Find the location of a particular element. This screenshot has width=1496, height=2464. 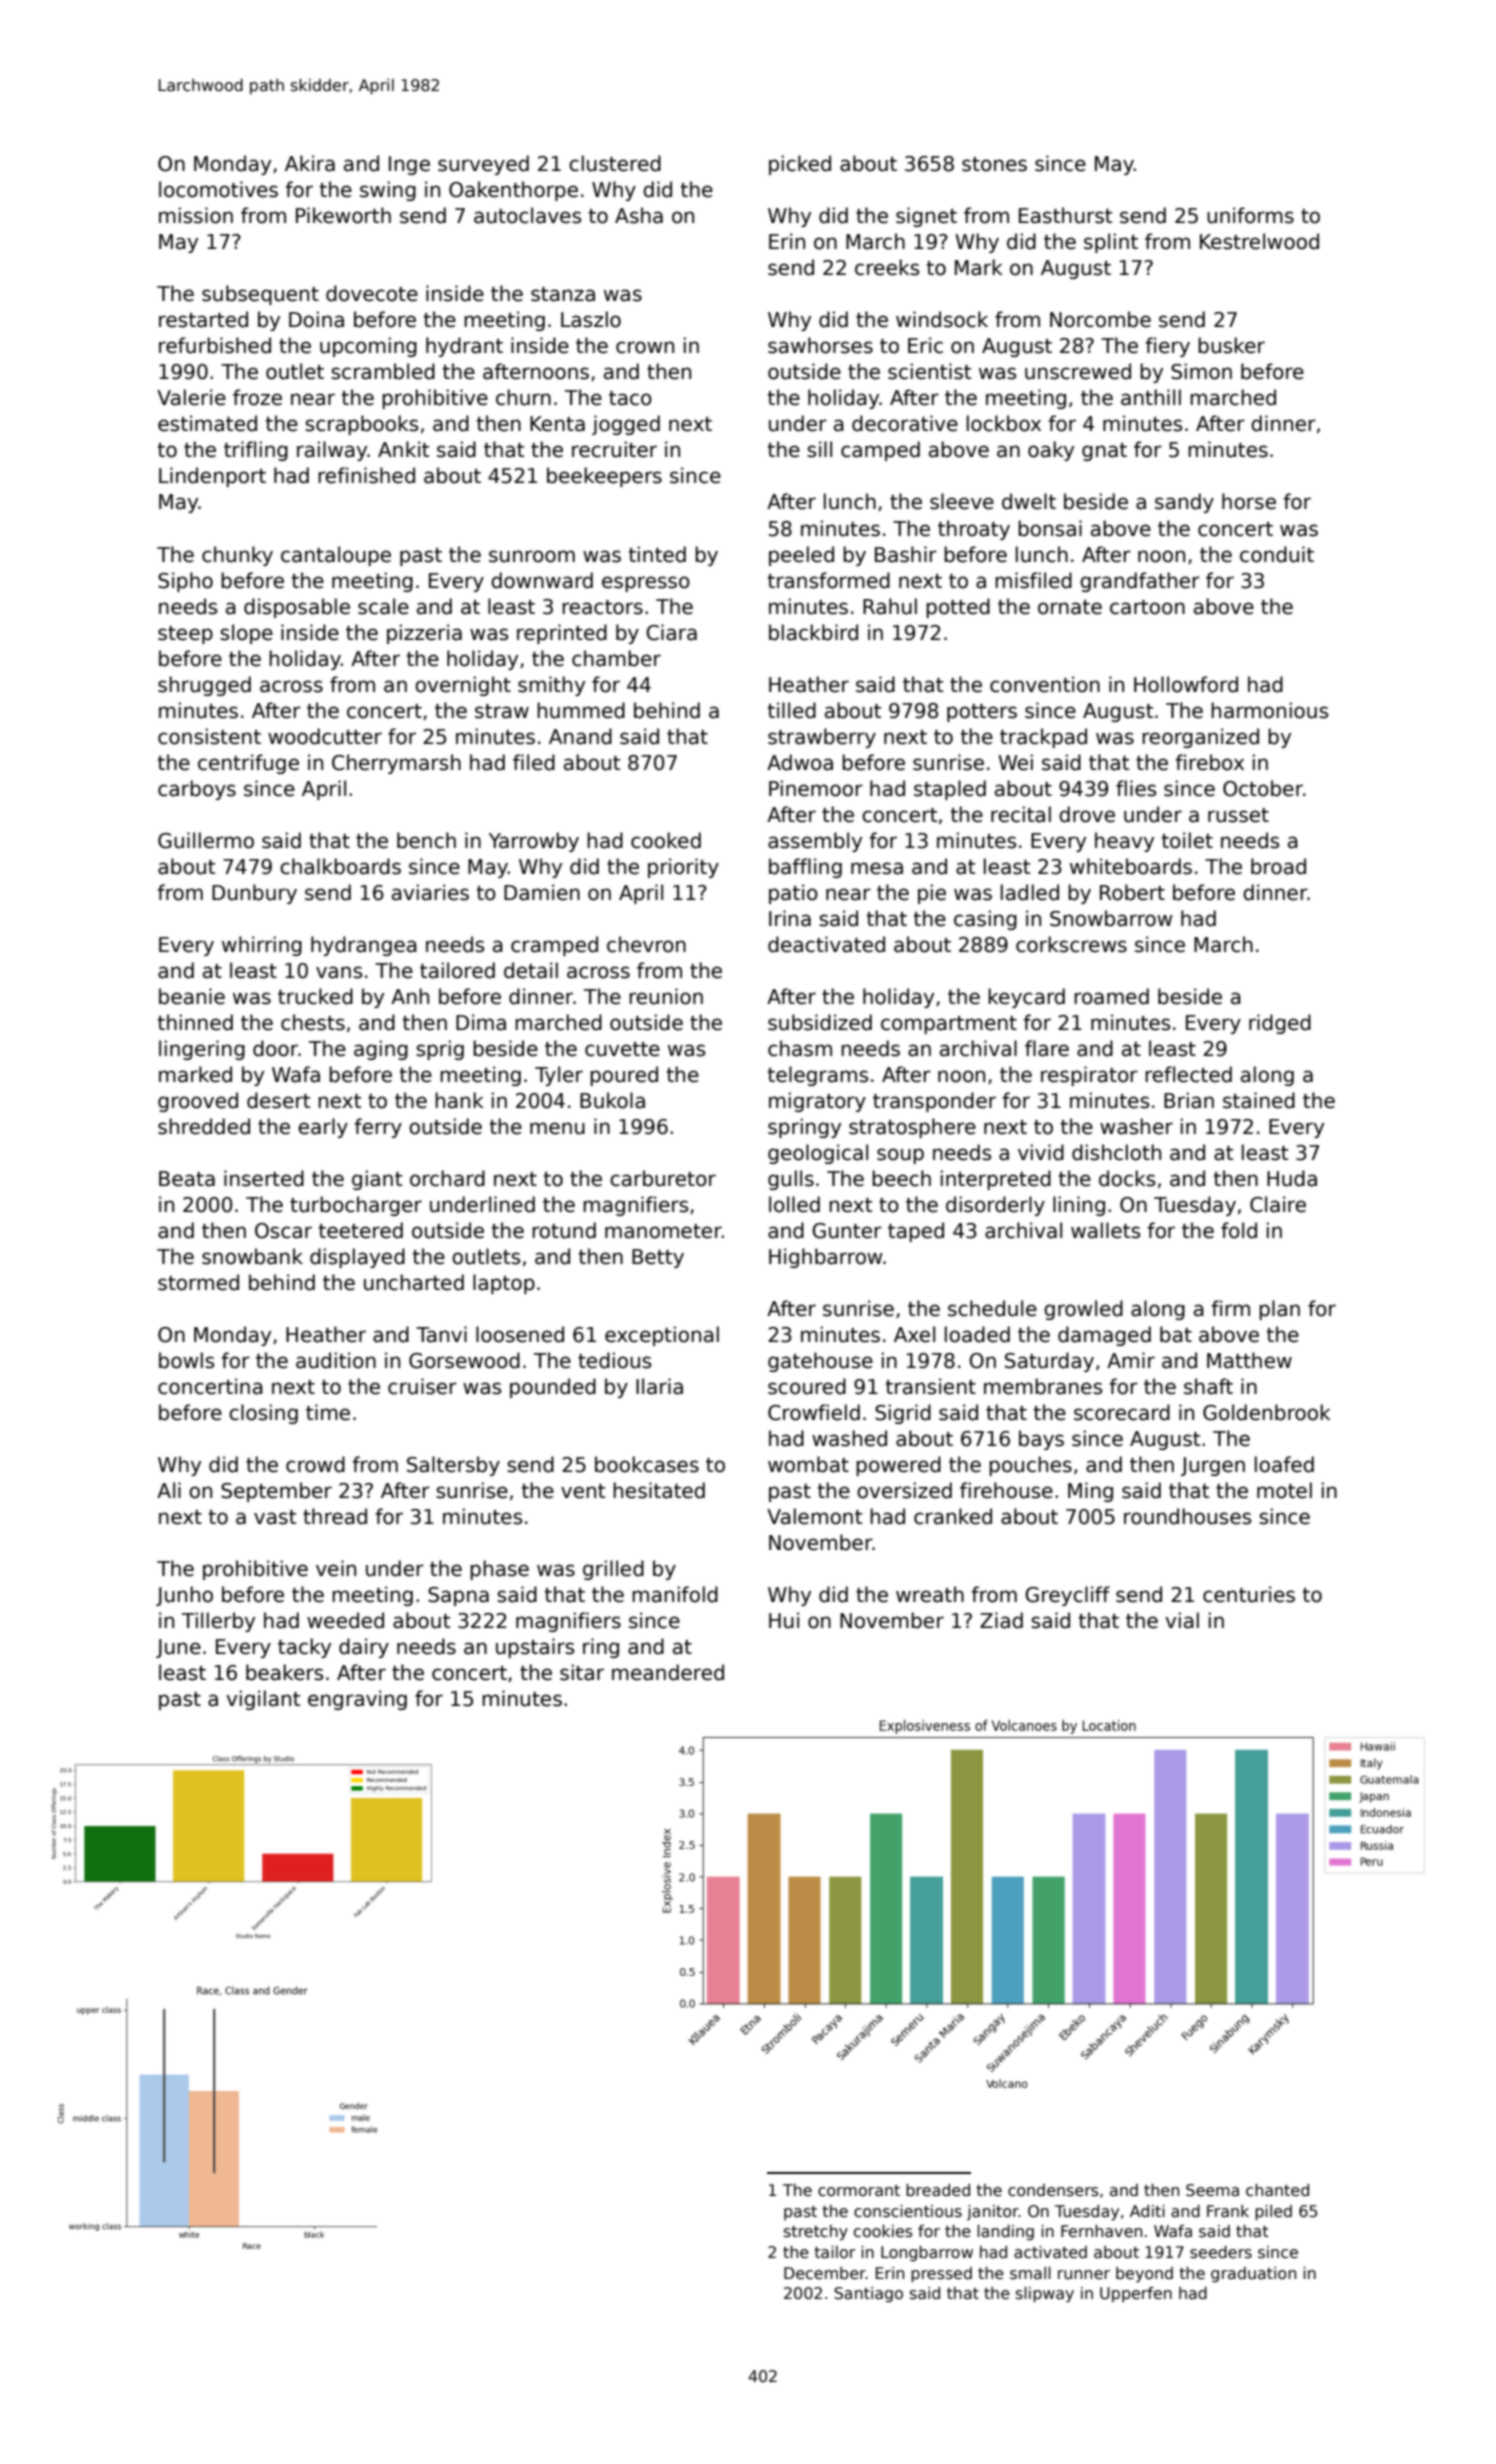

subsidized is located at coordinates (820, 1022).
